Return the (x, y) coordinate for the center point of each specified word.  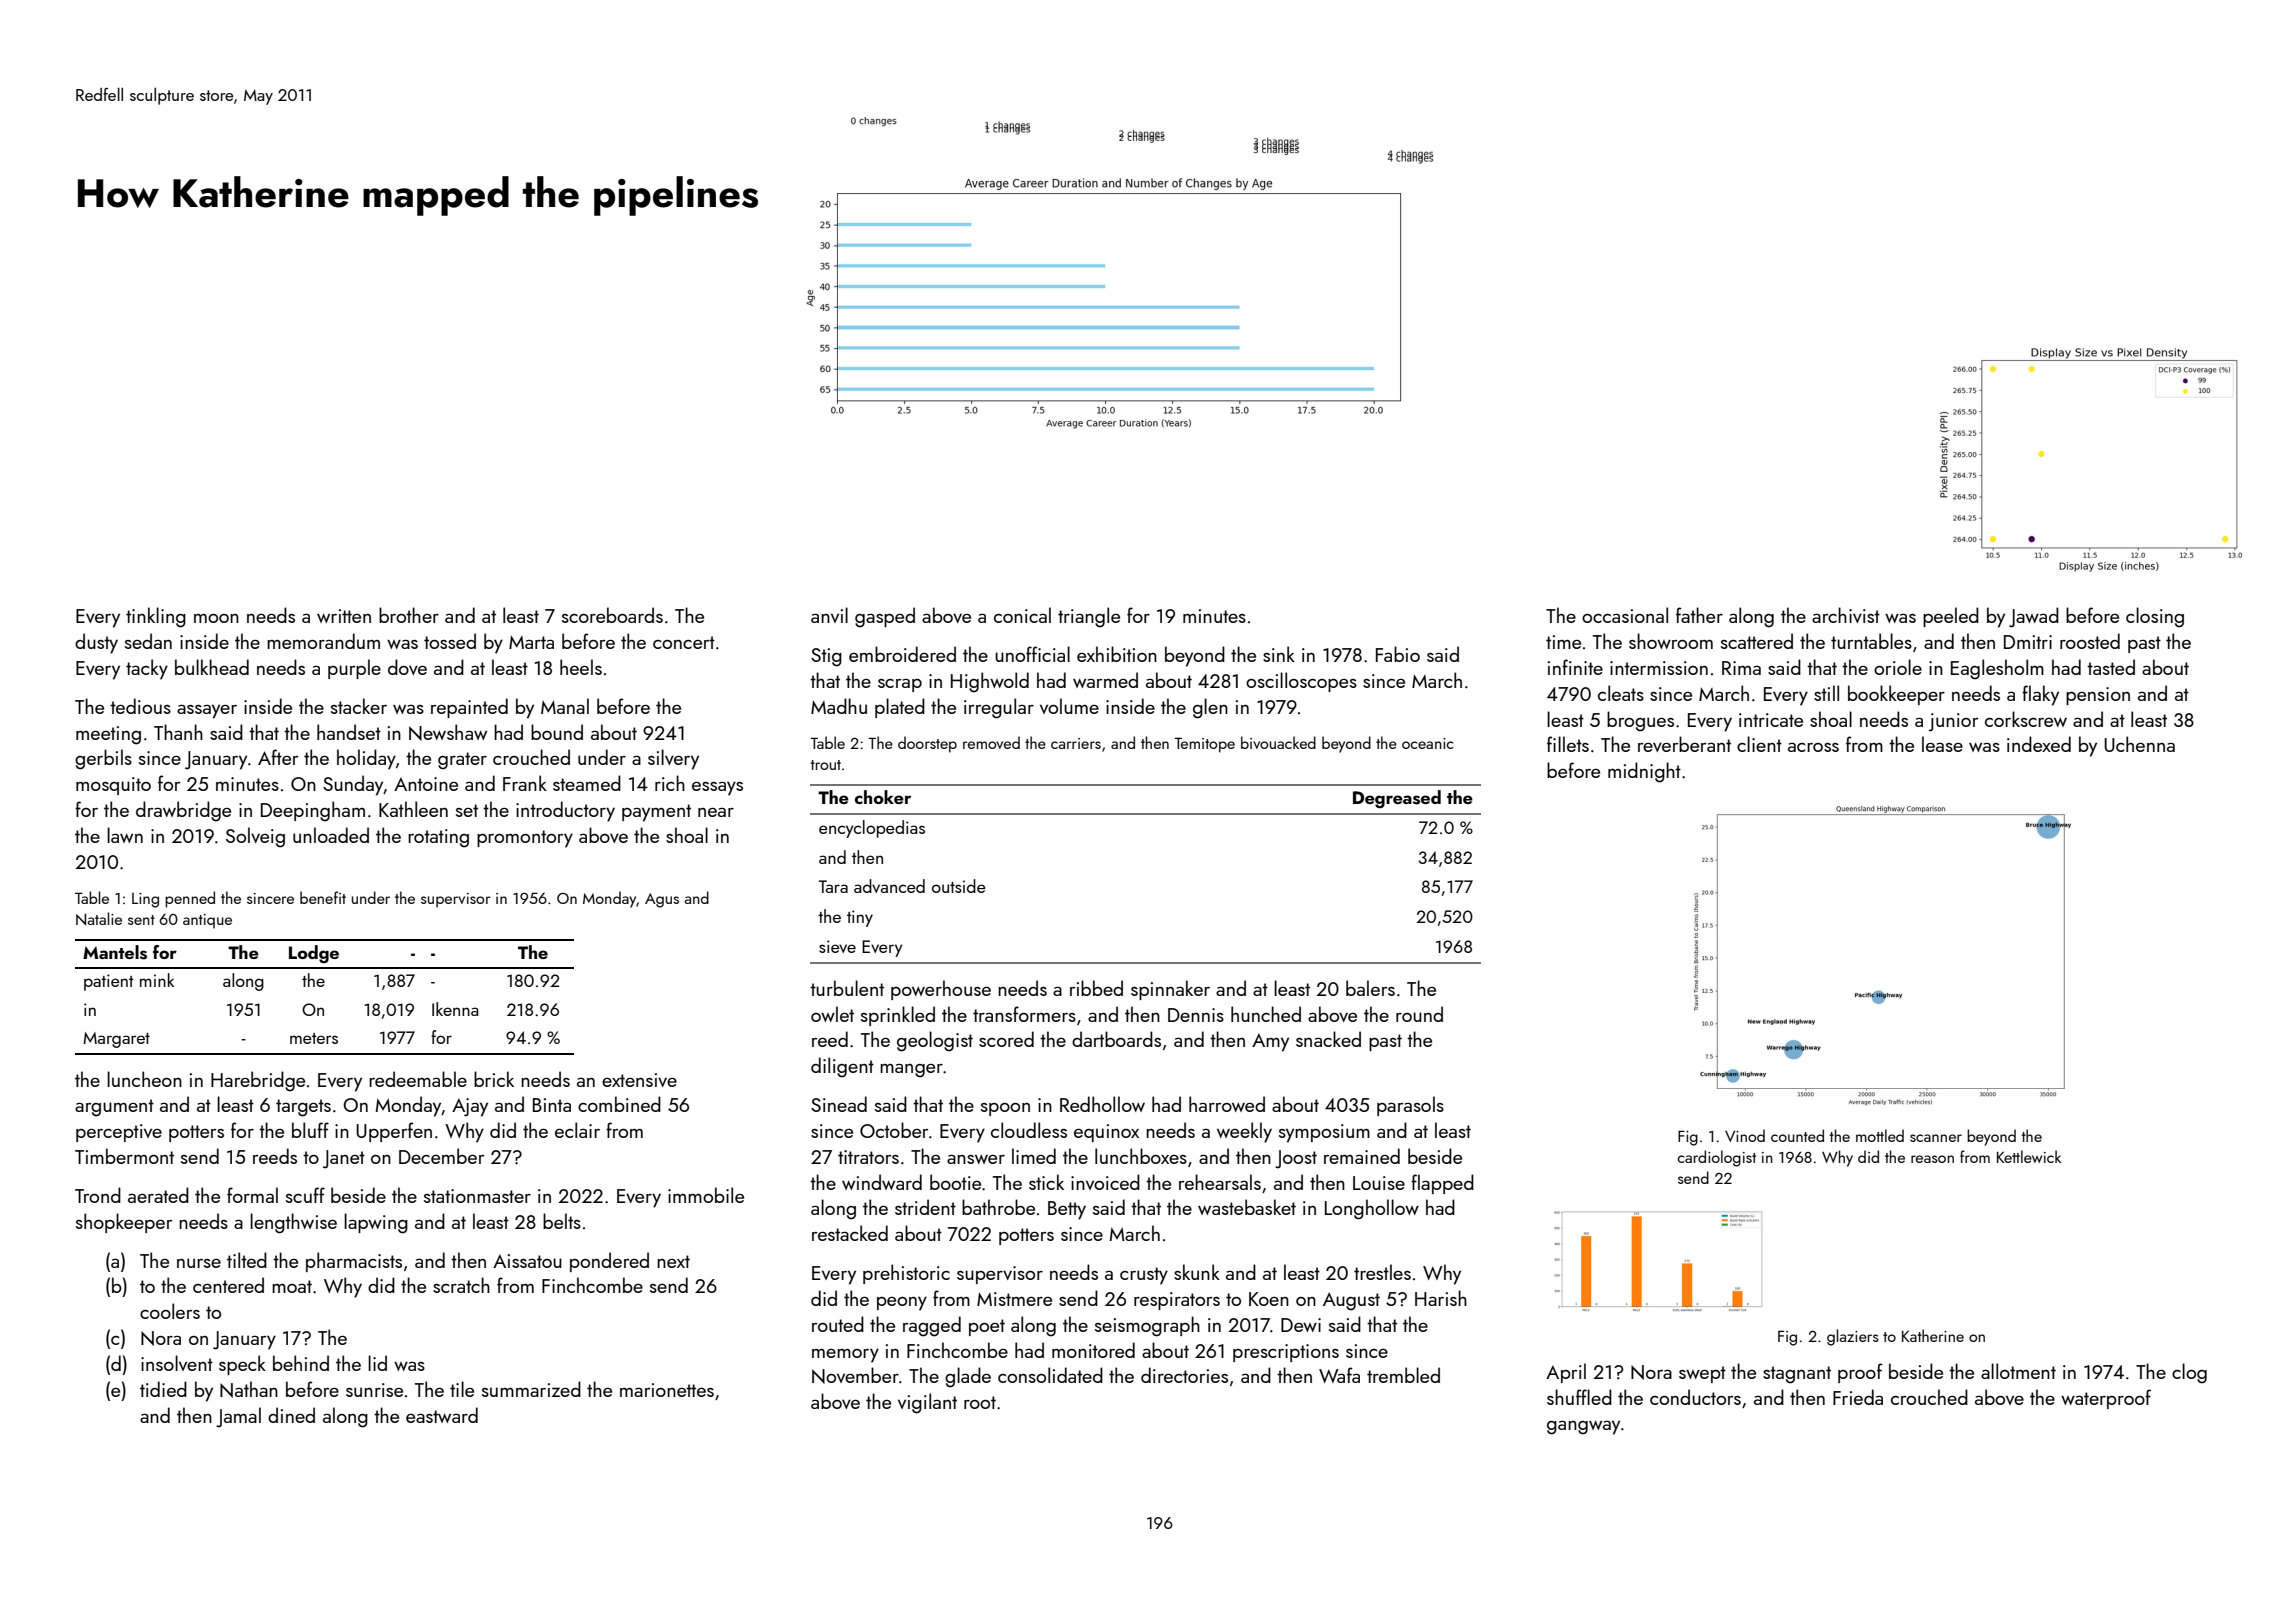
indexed (2039, 744)
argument (114, 1108)
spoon (1005, 1109)
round (1419, 1014)
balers (1370, 988)
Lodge (314, 954)
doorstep (927, 744)
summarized (531, 1389)
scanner (1936, 1138)
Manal (565, 706)
